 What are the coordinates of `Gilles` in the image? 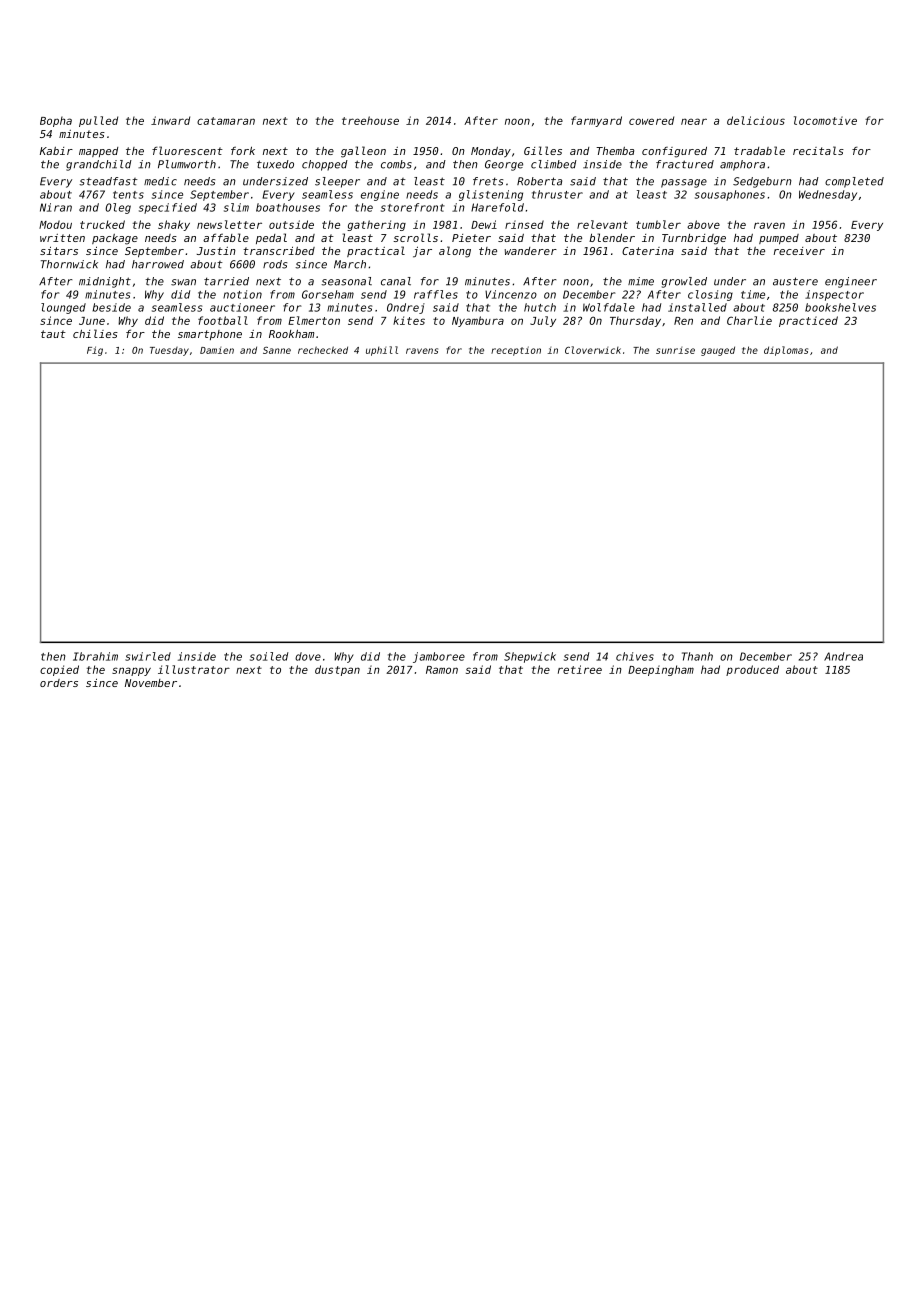 It's located at (543, 150).
